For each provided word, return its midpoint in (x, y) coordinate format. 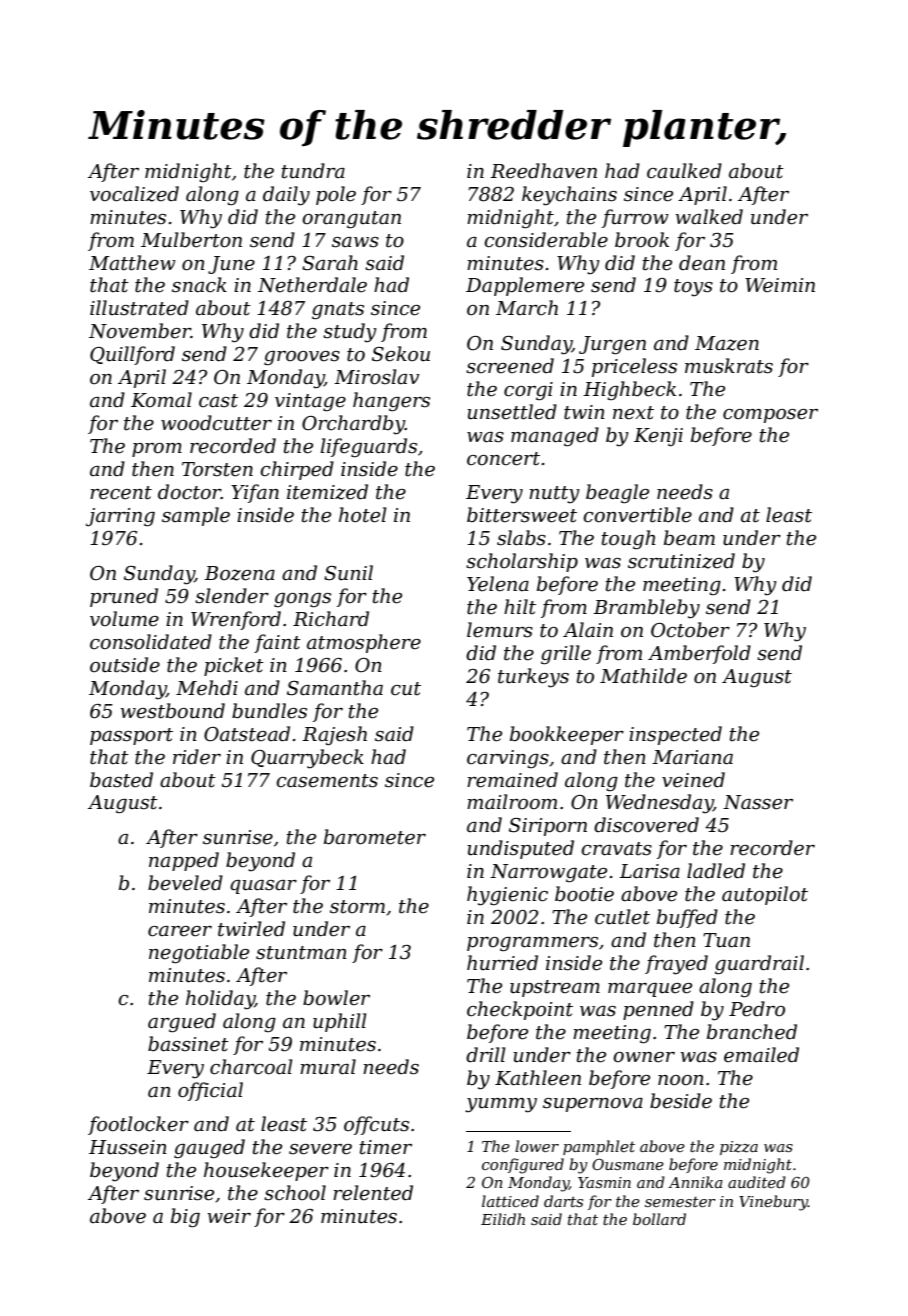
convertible (637, 515)
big (185, 1218)
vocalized (134, 194)
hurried (502, 963)
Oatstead (247, 734)
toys (693, 288)
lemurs (500, 630)
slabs (521, 538)
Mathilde (643, 676)
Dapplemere (525, 286)
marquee (650, 990)
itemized (327, 492)
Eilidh (503, 1219)
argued (182, 1023)
